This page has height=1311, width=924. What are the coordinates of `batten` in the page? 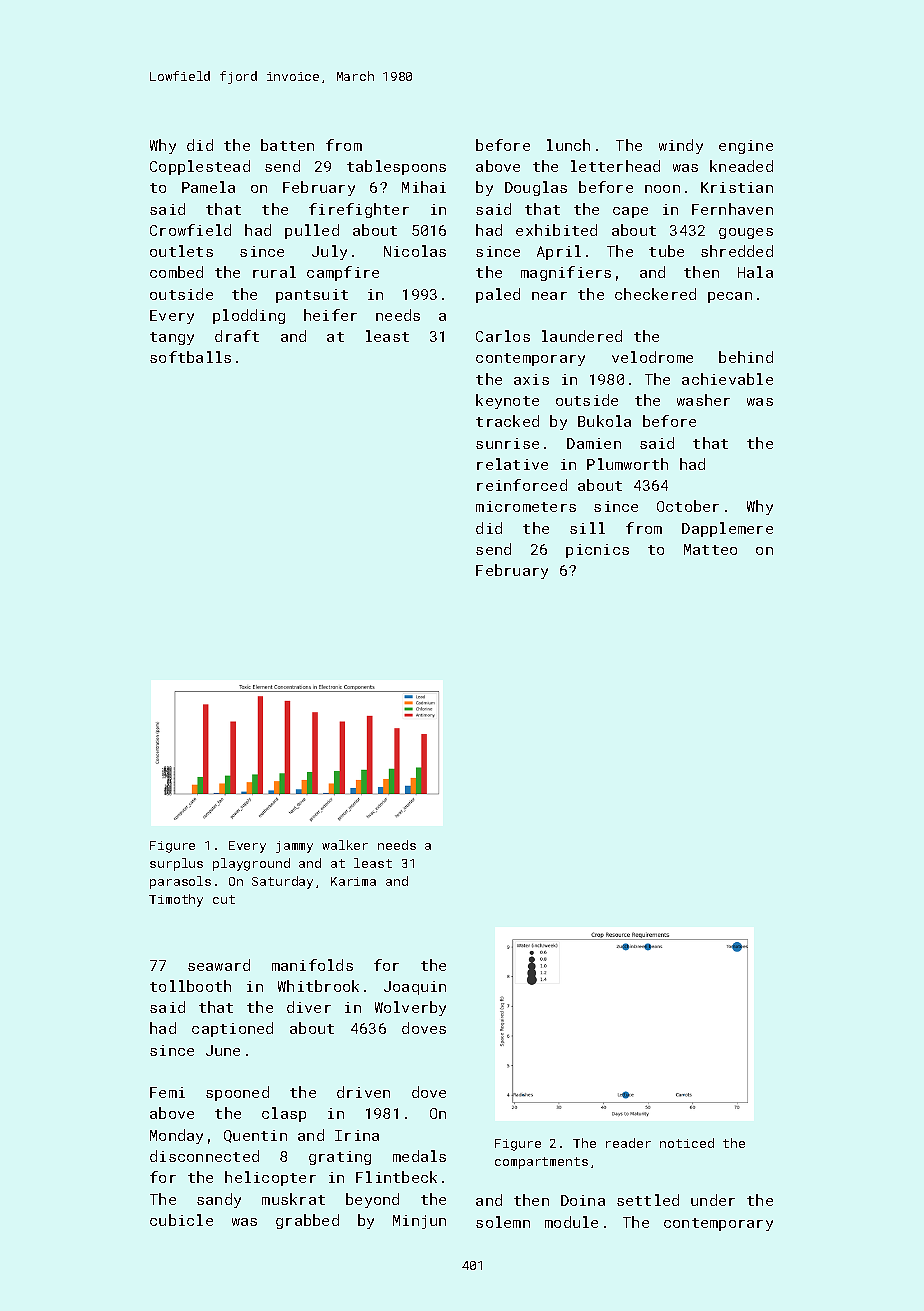 It's located at (287, 145).
